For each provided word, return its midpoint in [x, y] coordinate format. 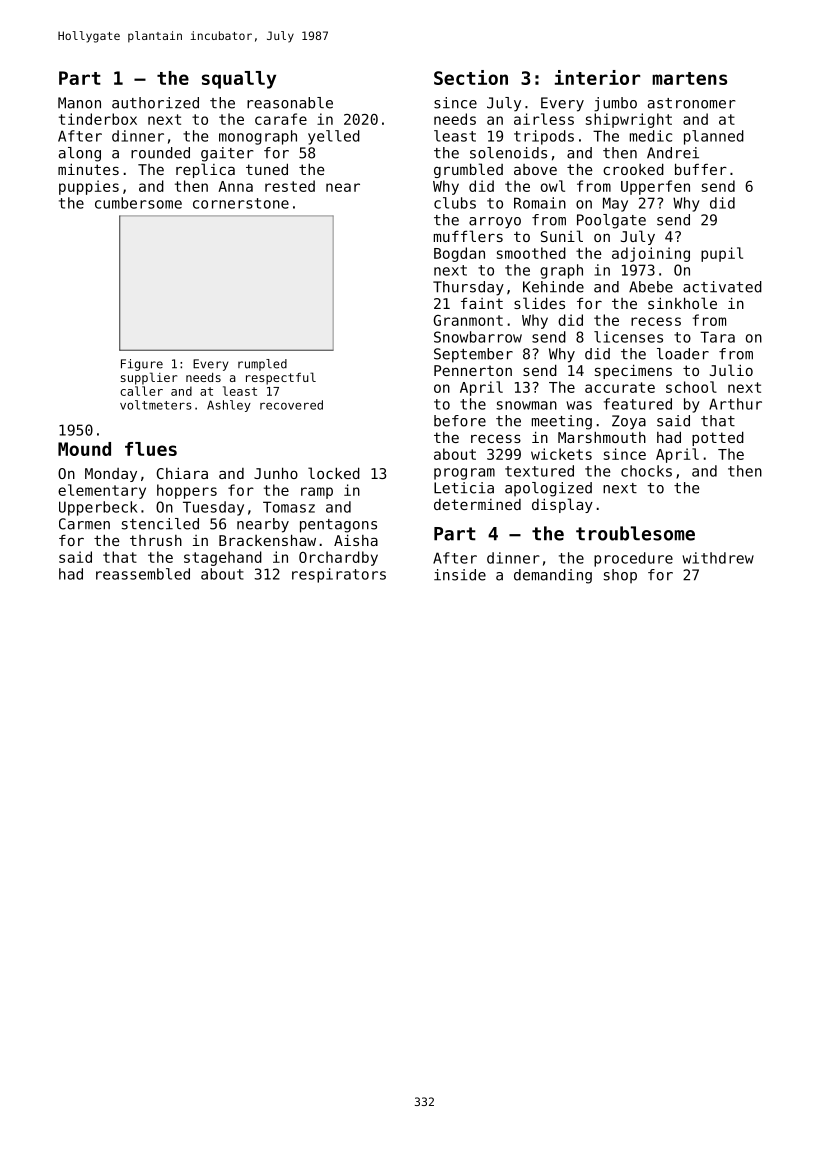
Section [471, 77]
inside [460, 575]
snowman [527, 405]
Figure [142, 365]
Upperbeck [98, 508]
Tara [717, 337]
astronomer [691, 103]
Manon [79, 103]
